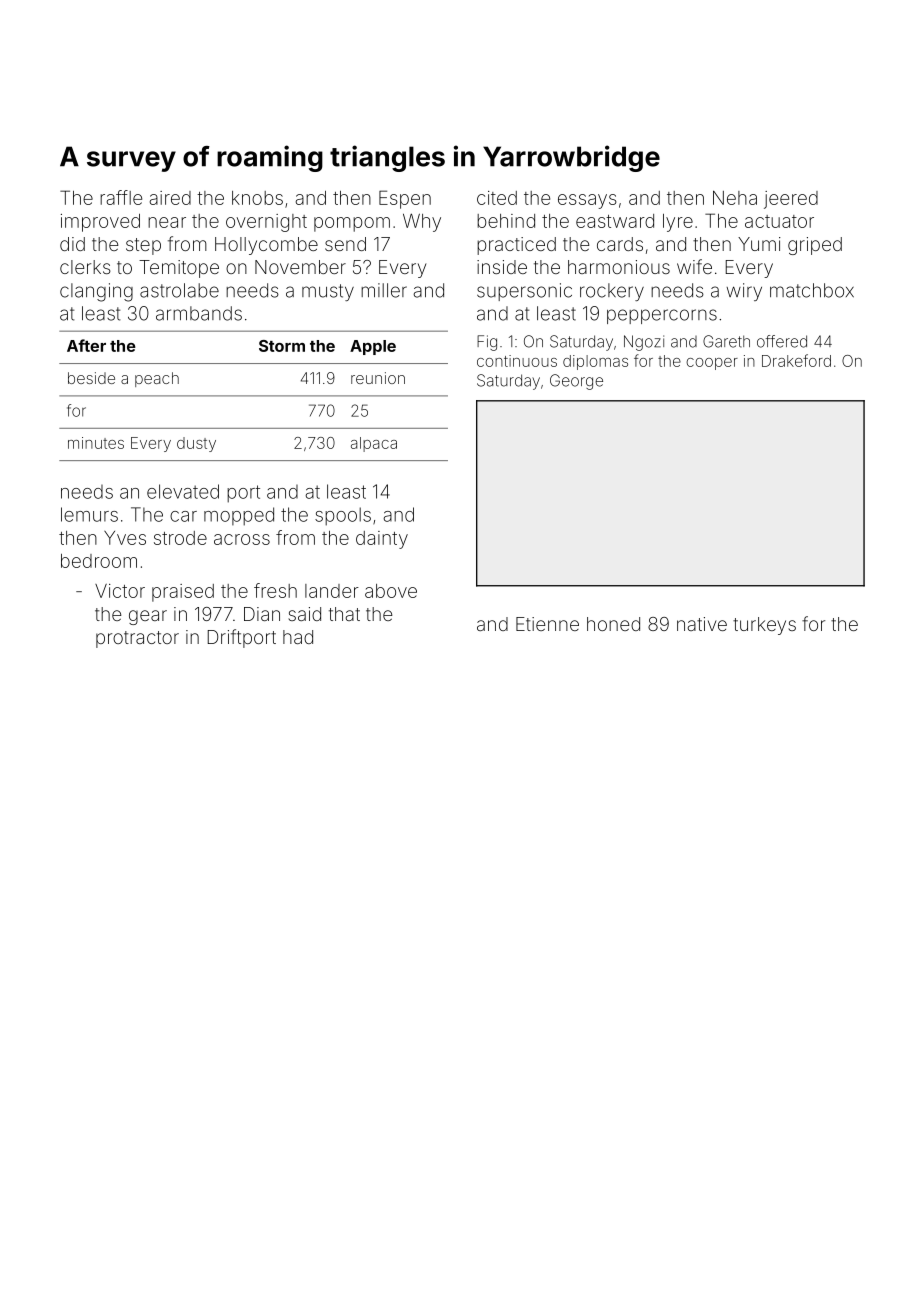 The height and width of the page is (1311, 924). What do you see at coordinates (764, 626) in the page?
I see `turkeys` at bounding box center [764, 626].
